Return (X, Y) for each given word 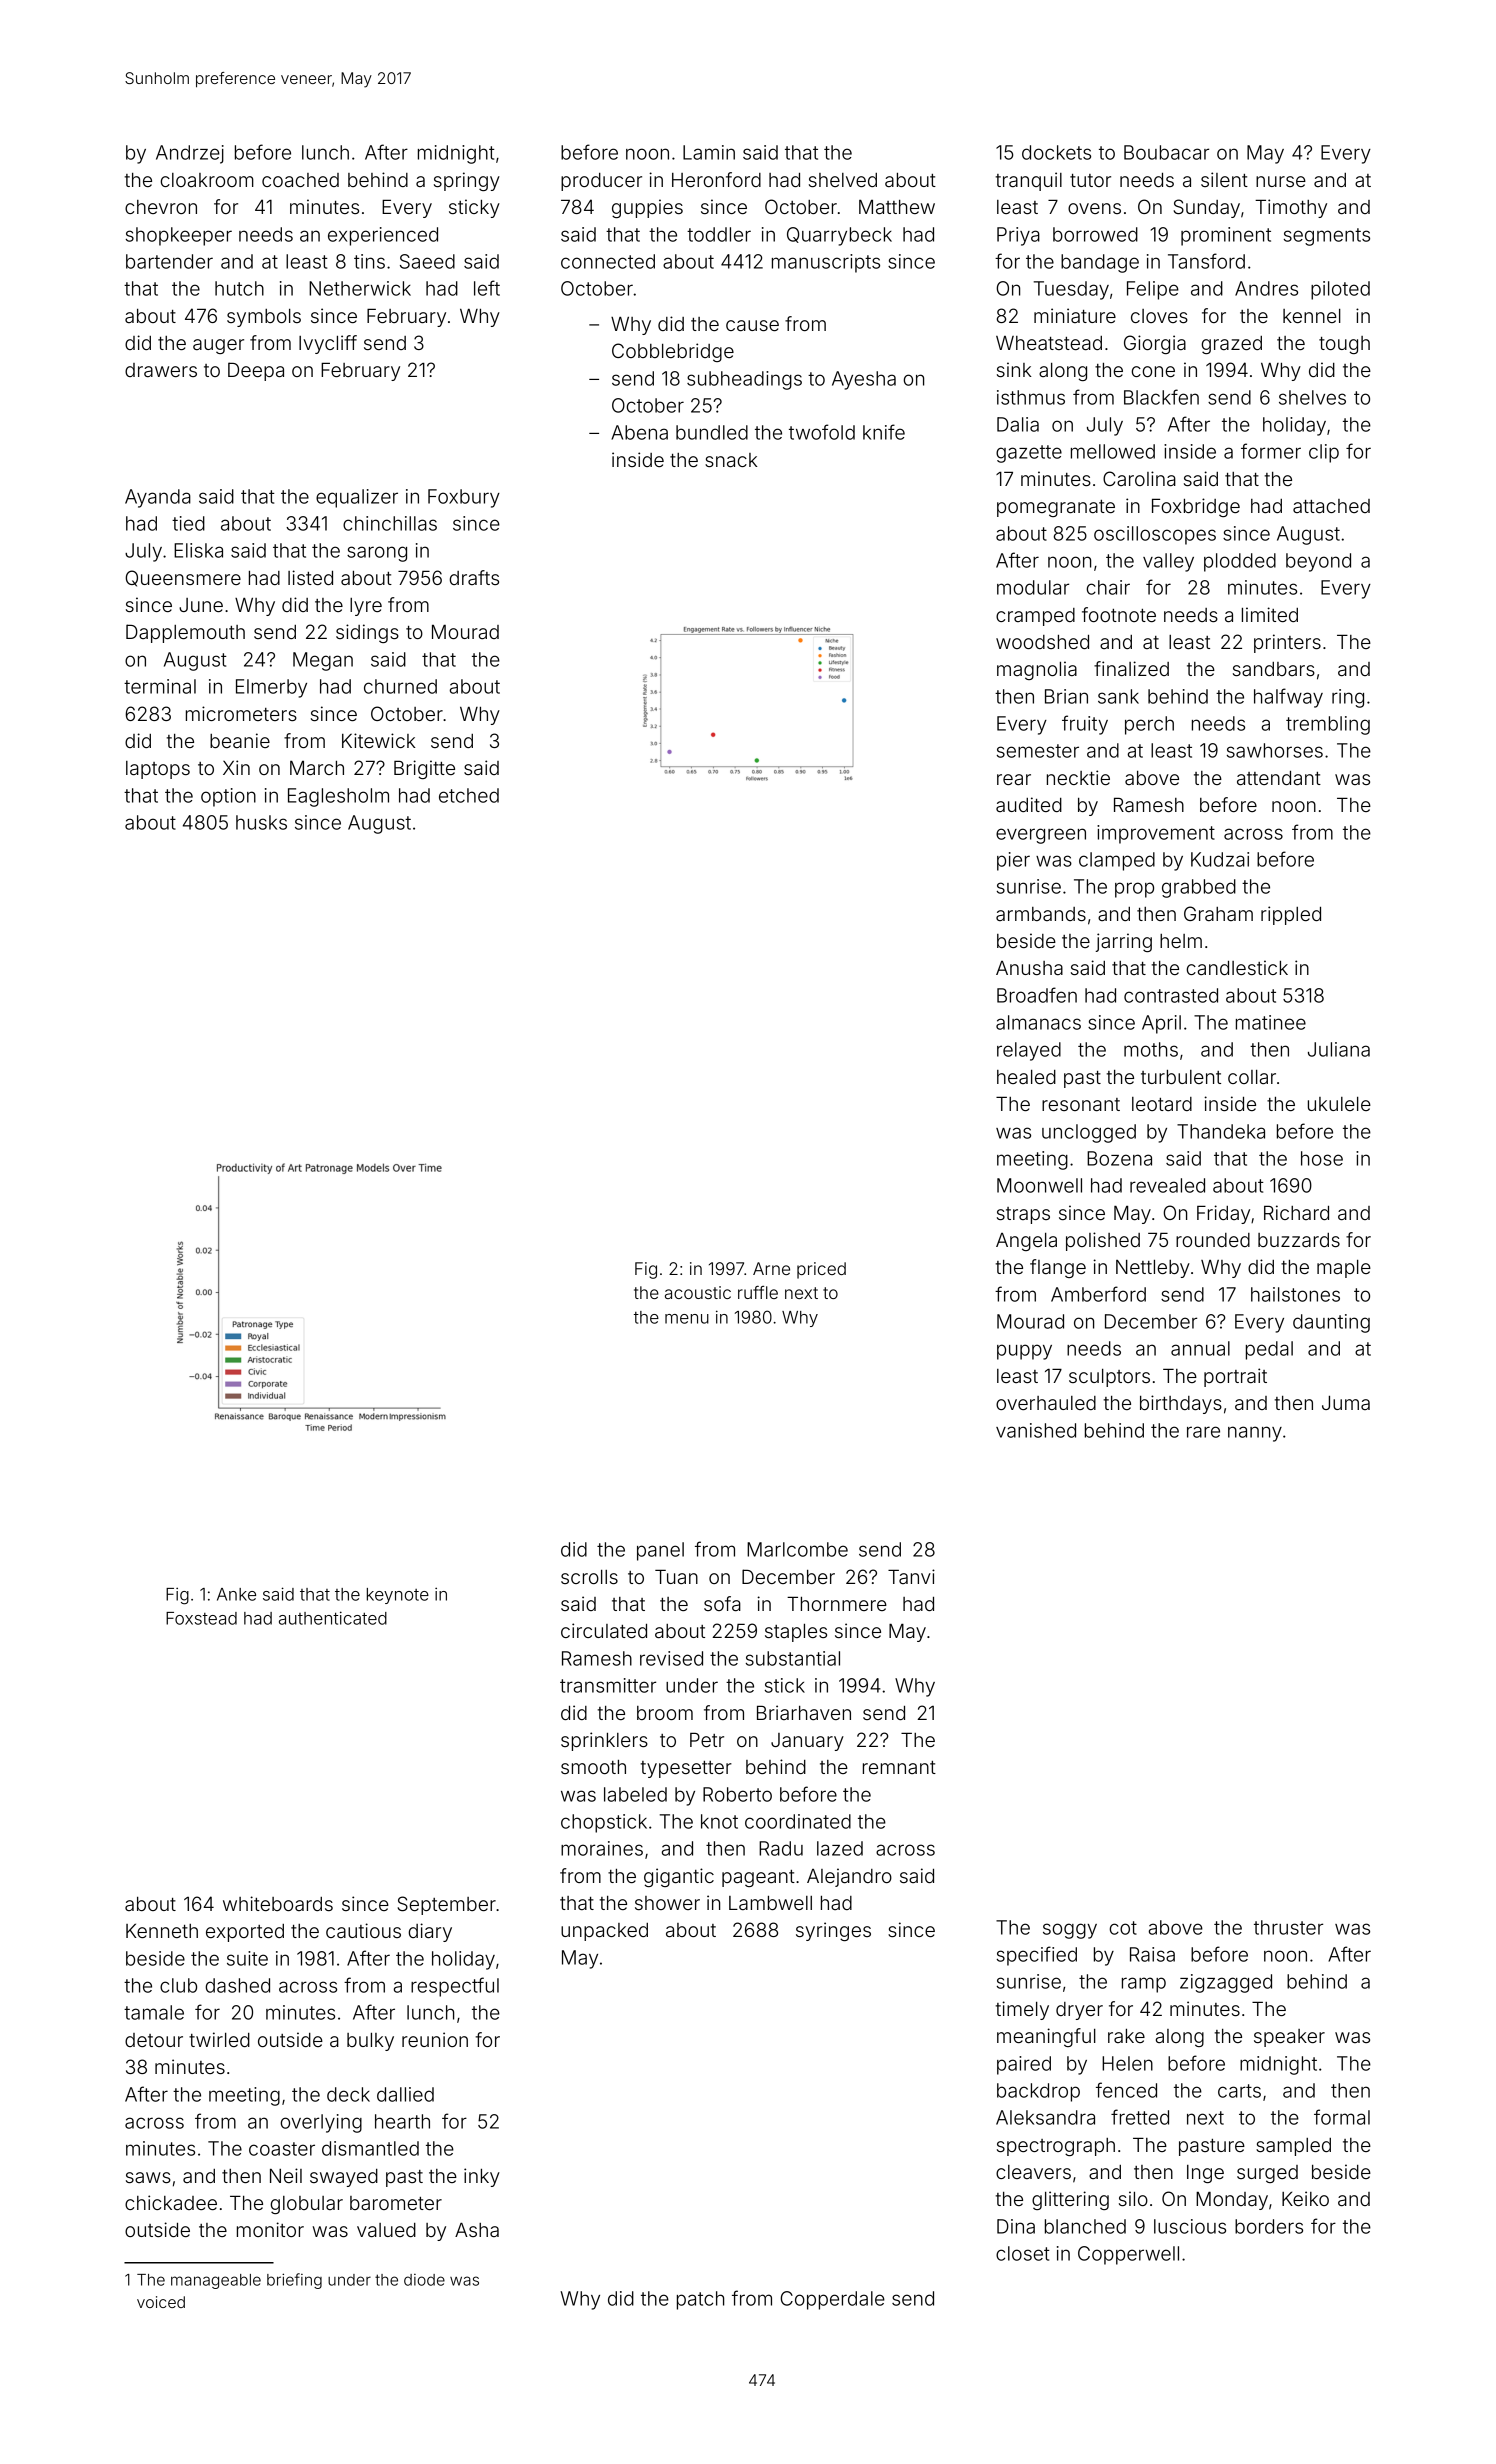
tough (1344, 345)
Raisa (1152, 1954)
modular (1033, 587)
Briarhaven (804, 1712)
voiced (161, 2302)
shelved (843, 180)
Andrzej (190, 154)
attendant (1279, 778)
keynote (398, 1596)
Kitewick (379, 740)
